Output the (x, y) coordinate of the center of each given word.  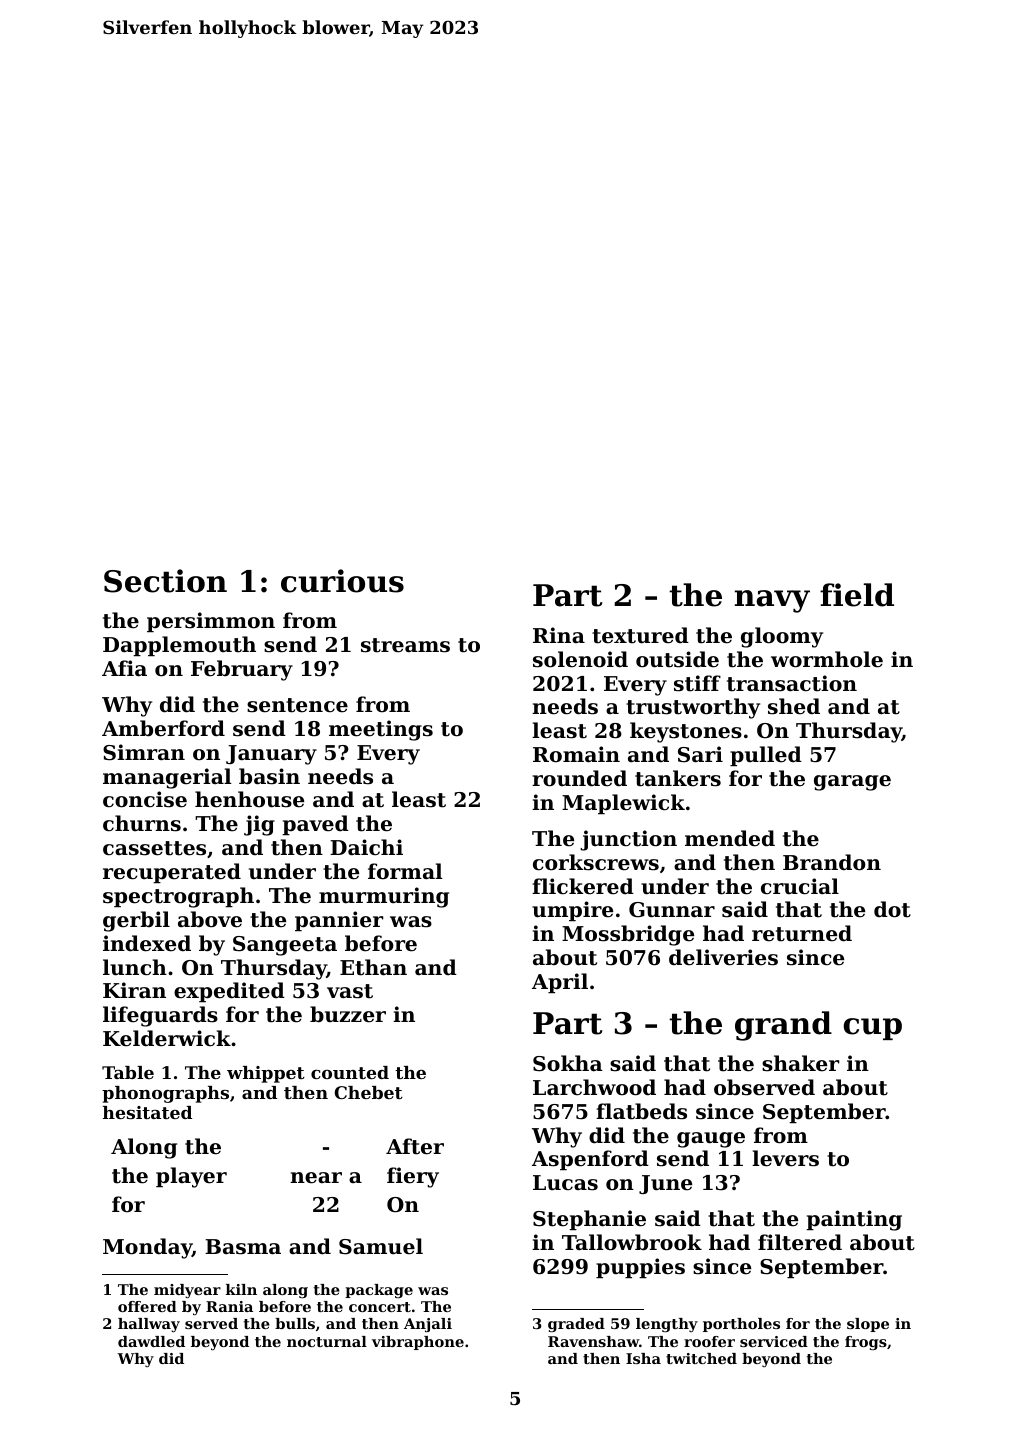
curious (342, 581)
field (857, 595)
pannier (339, 921)
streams (405, 645)
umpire (572, 911)
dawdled (151, 1341)
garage (852, 783)
